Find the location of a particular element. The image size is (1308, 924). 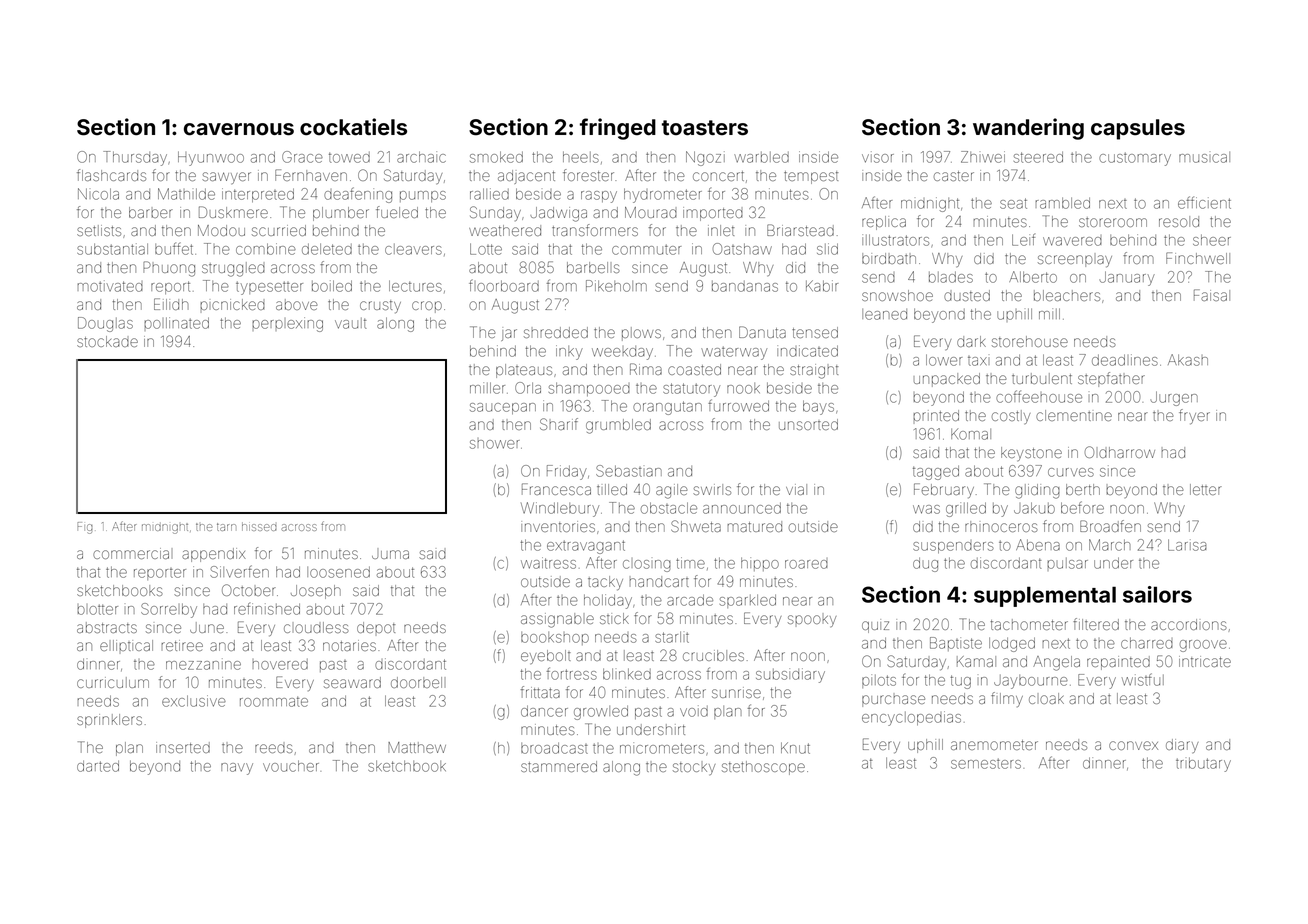

Joseph is located at coordinates (316, 592).
